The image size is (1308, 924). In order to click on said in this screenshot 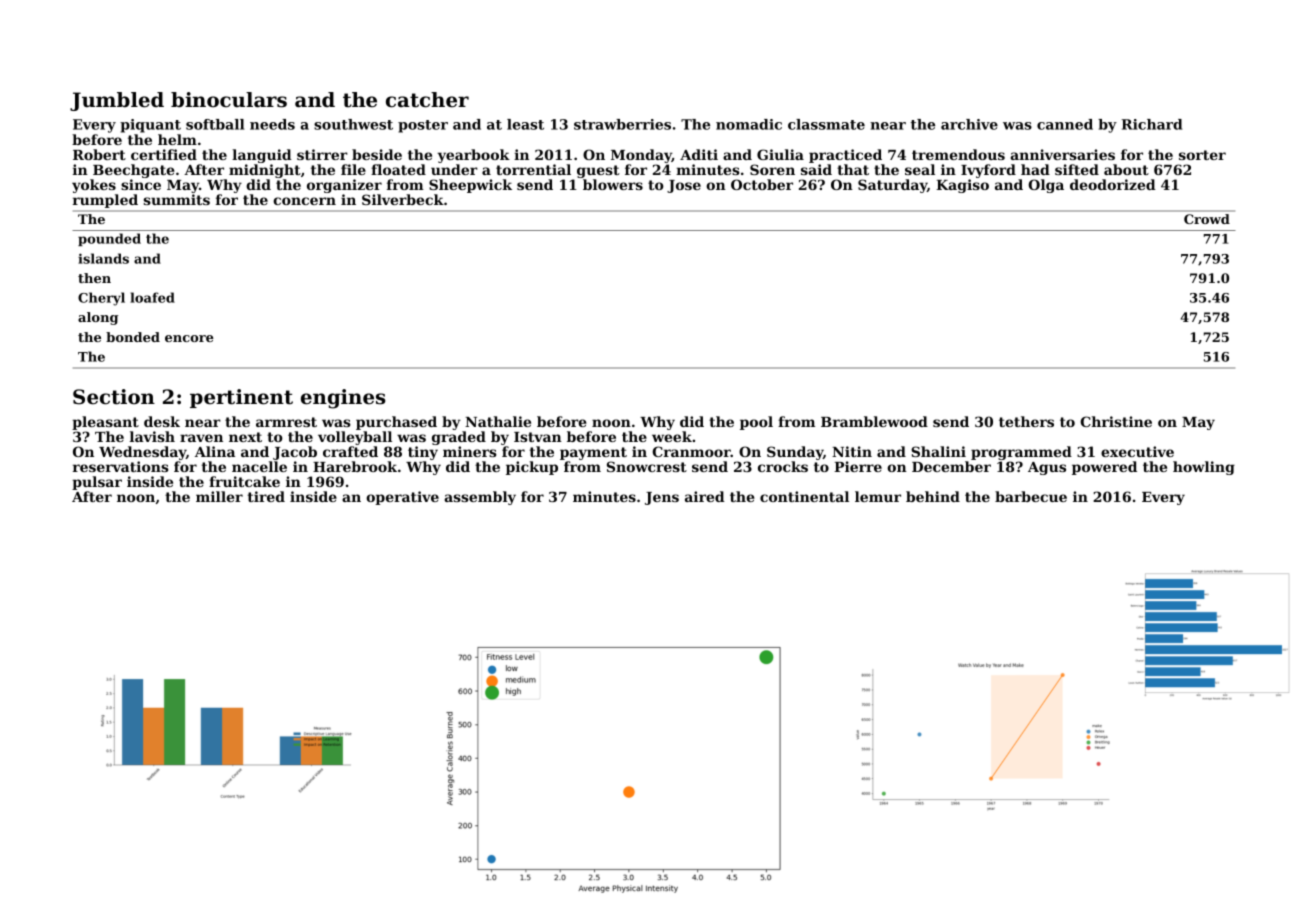, I will do `click(816, 169)`.
